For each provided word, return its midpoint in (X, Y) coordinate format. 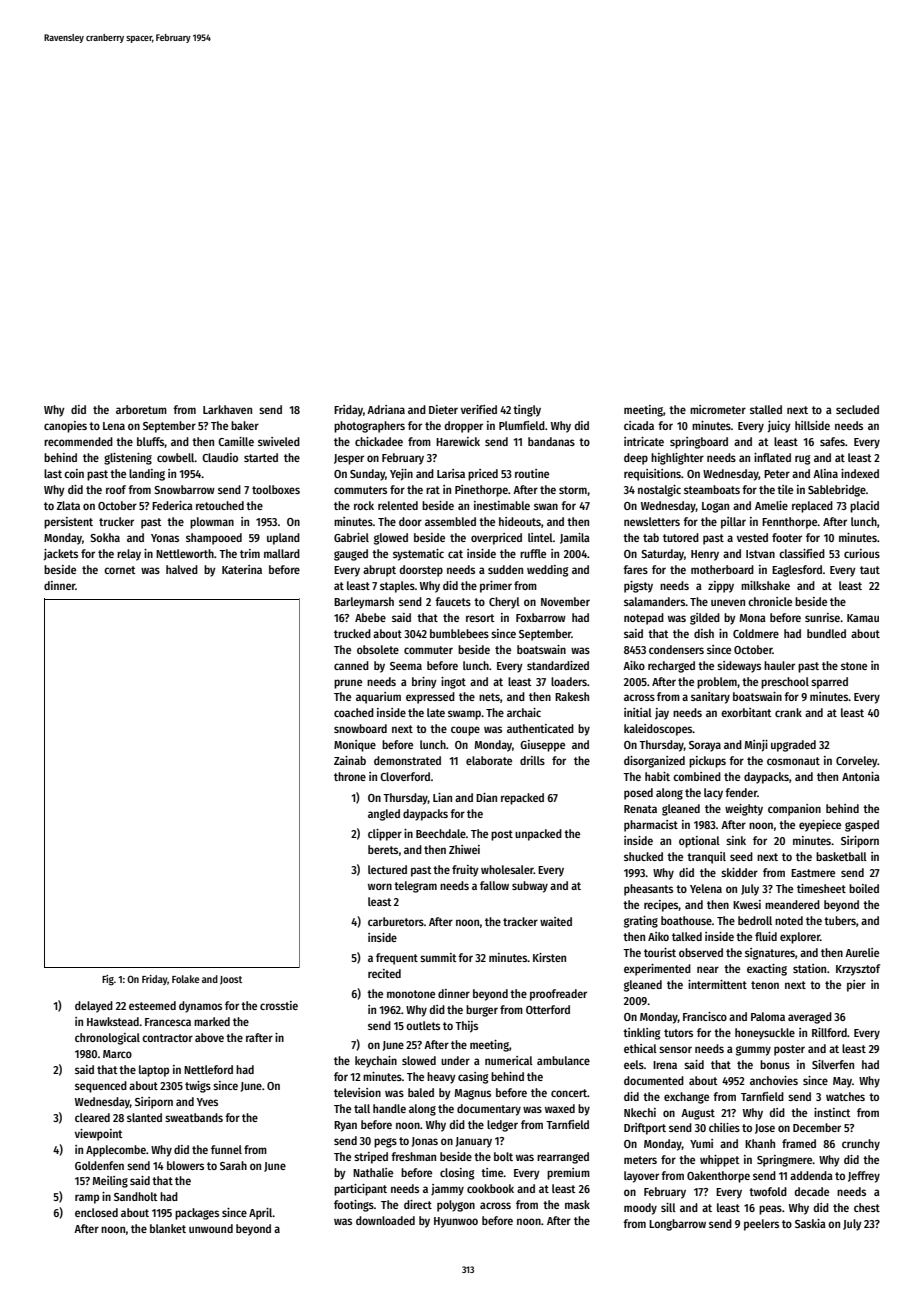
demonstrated (407, 760)
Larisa (451, 473)
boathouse (686, 920)
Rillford (829, 1032)
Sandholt (136, 1196)
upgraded (793, 746)
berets (383, 849)
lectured (387, 869)
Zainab (350, 760)
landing (147, 475)
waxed (560, 1108)
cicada (639, 425)
